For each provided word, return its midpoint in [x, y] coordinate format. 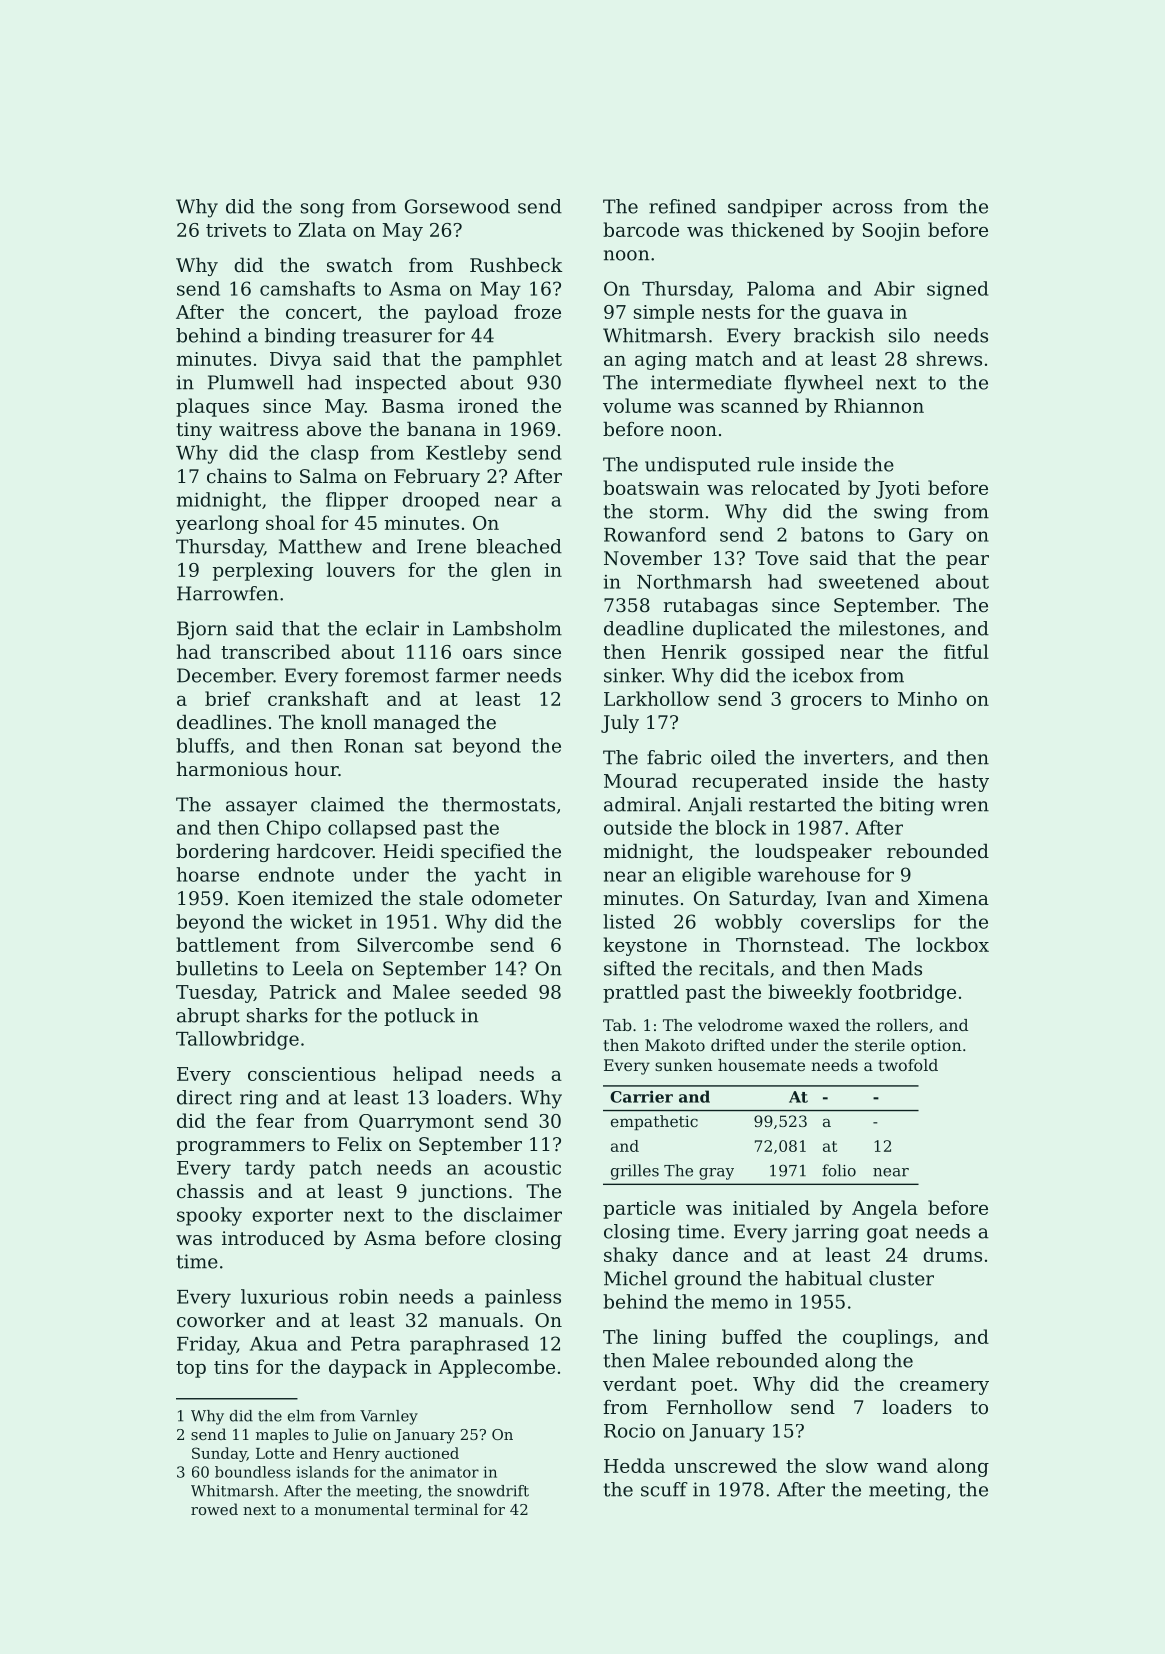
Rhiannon [879, 405]
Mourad [640, 780]
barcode [641, 229]
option [936, 1047]
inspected [401, 384]
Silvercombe [415, 944]
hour [316, 768]
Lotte [275, 1453]
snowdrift [493, 1491]
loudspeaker [813, 852]
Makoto [675, 1045]
